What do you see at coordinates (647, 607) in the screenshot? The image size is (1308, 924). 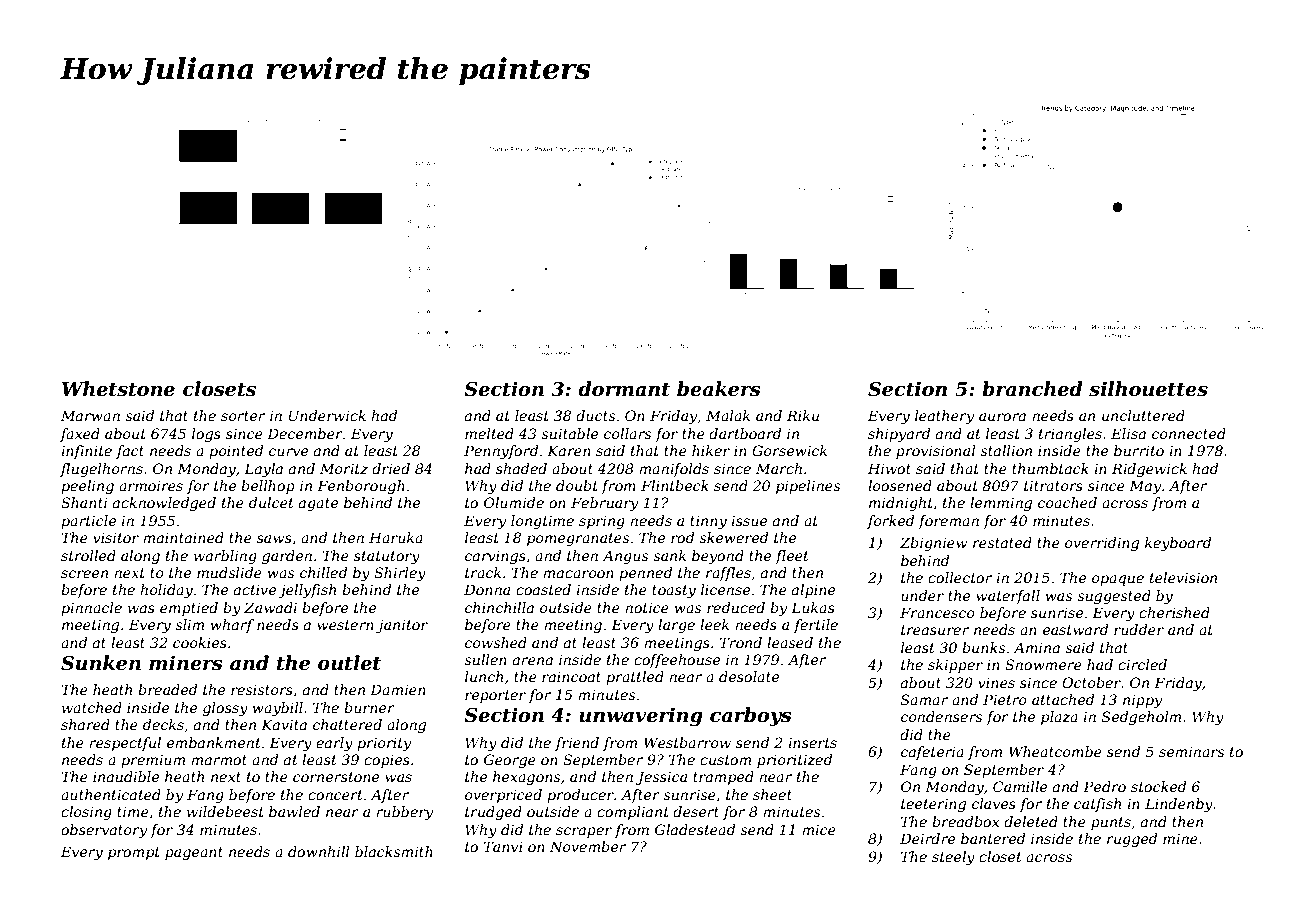 I see `notice` at bounding box center [647, 607].
